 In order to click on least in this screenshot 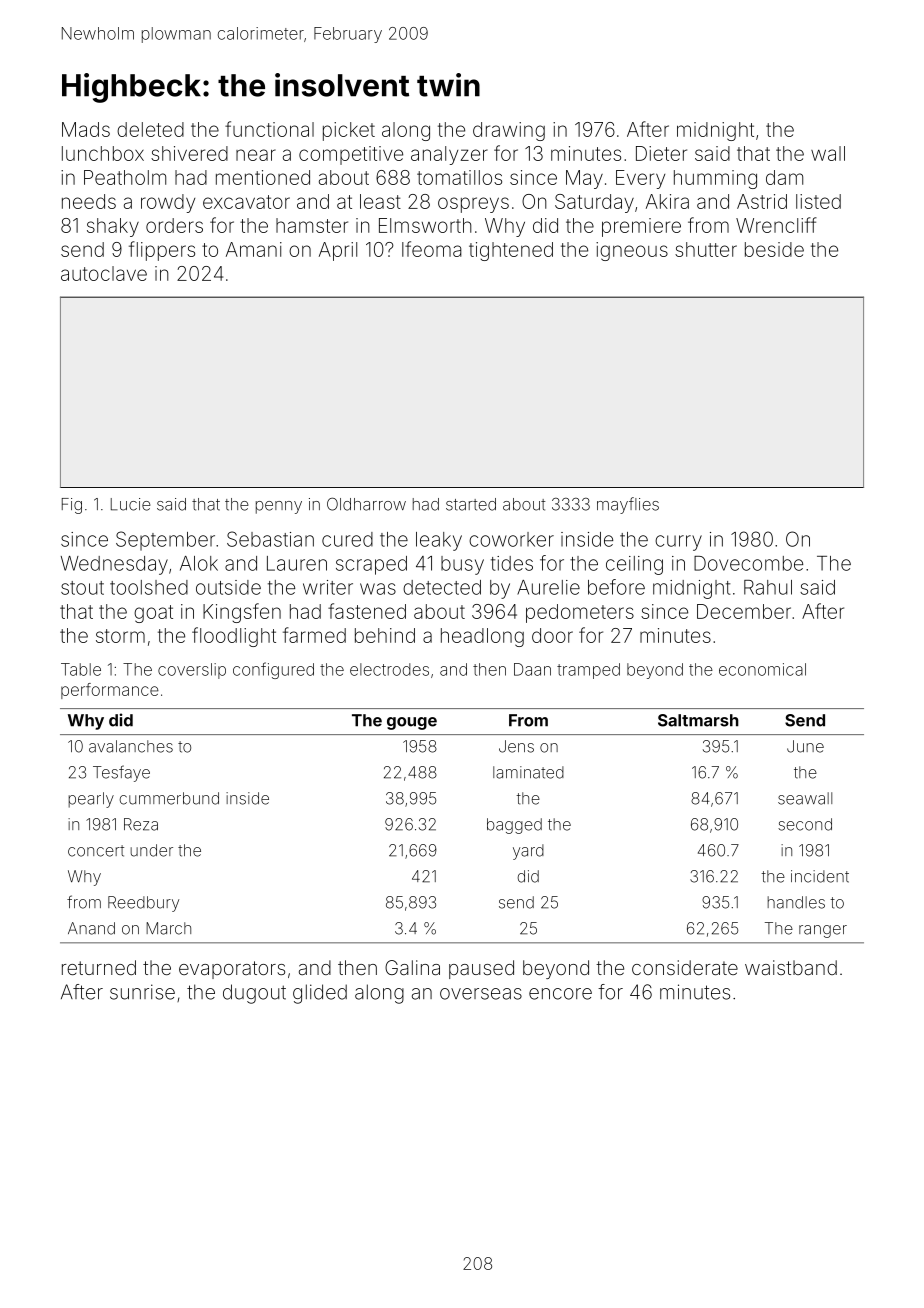, I will do `click(380, 201)`.
